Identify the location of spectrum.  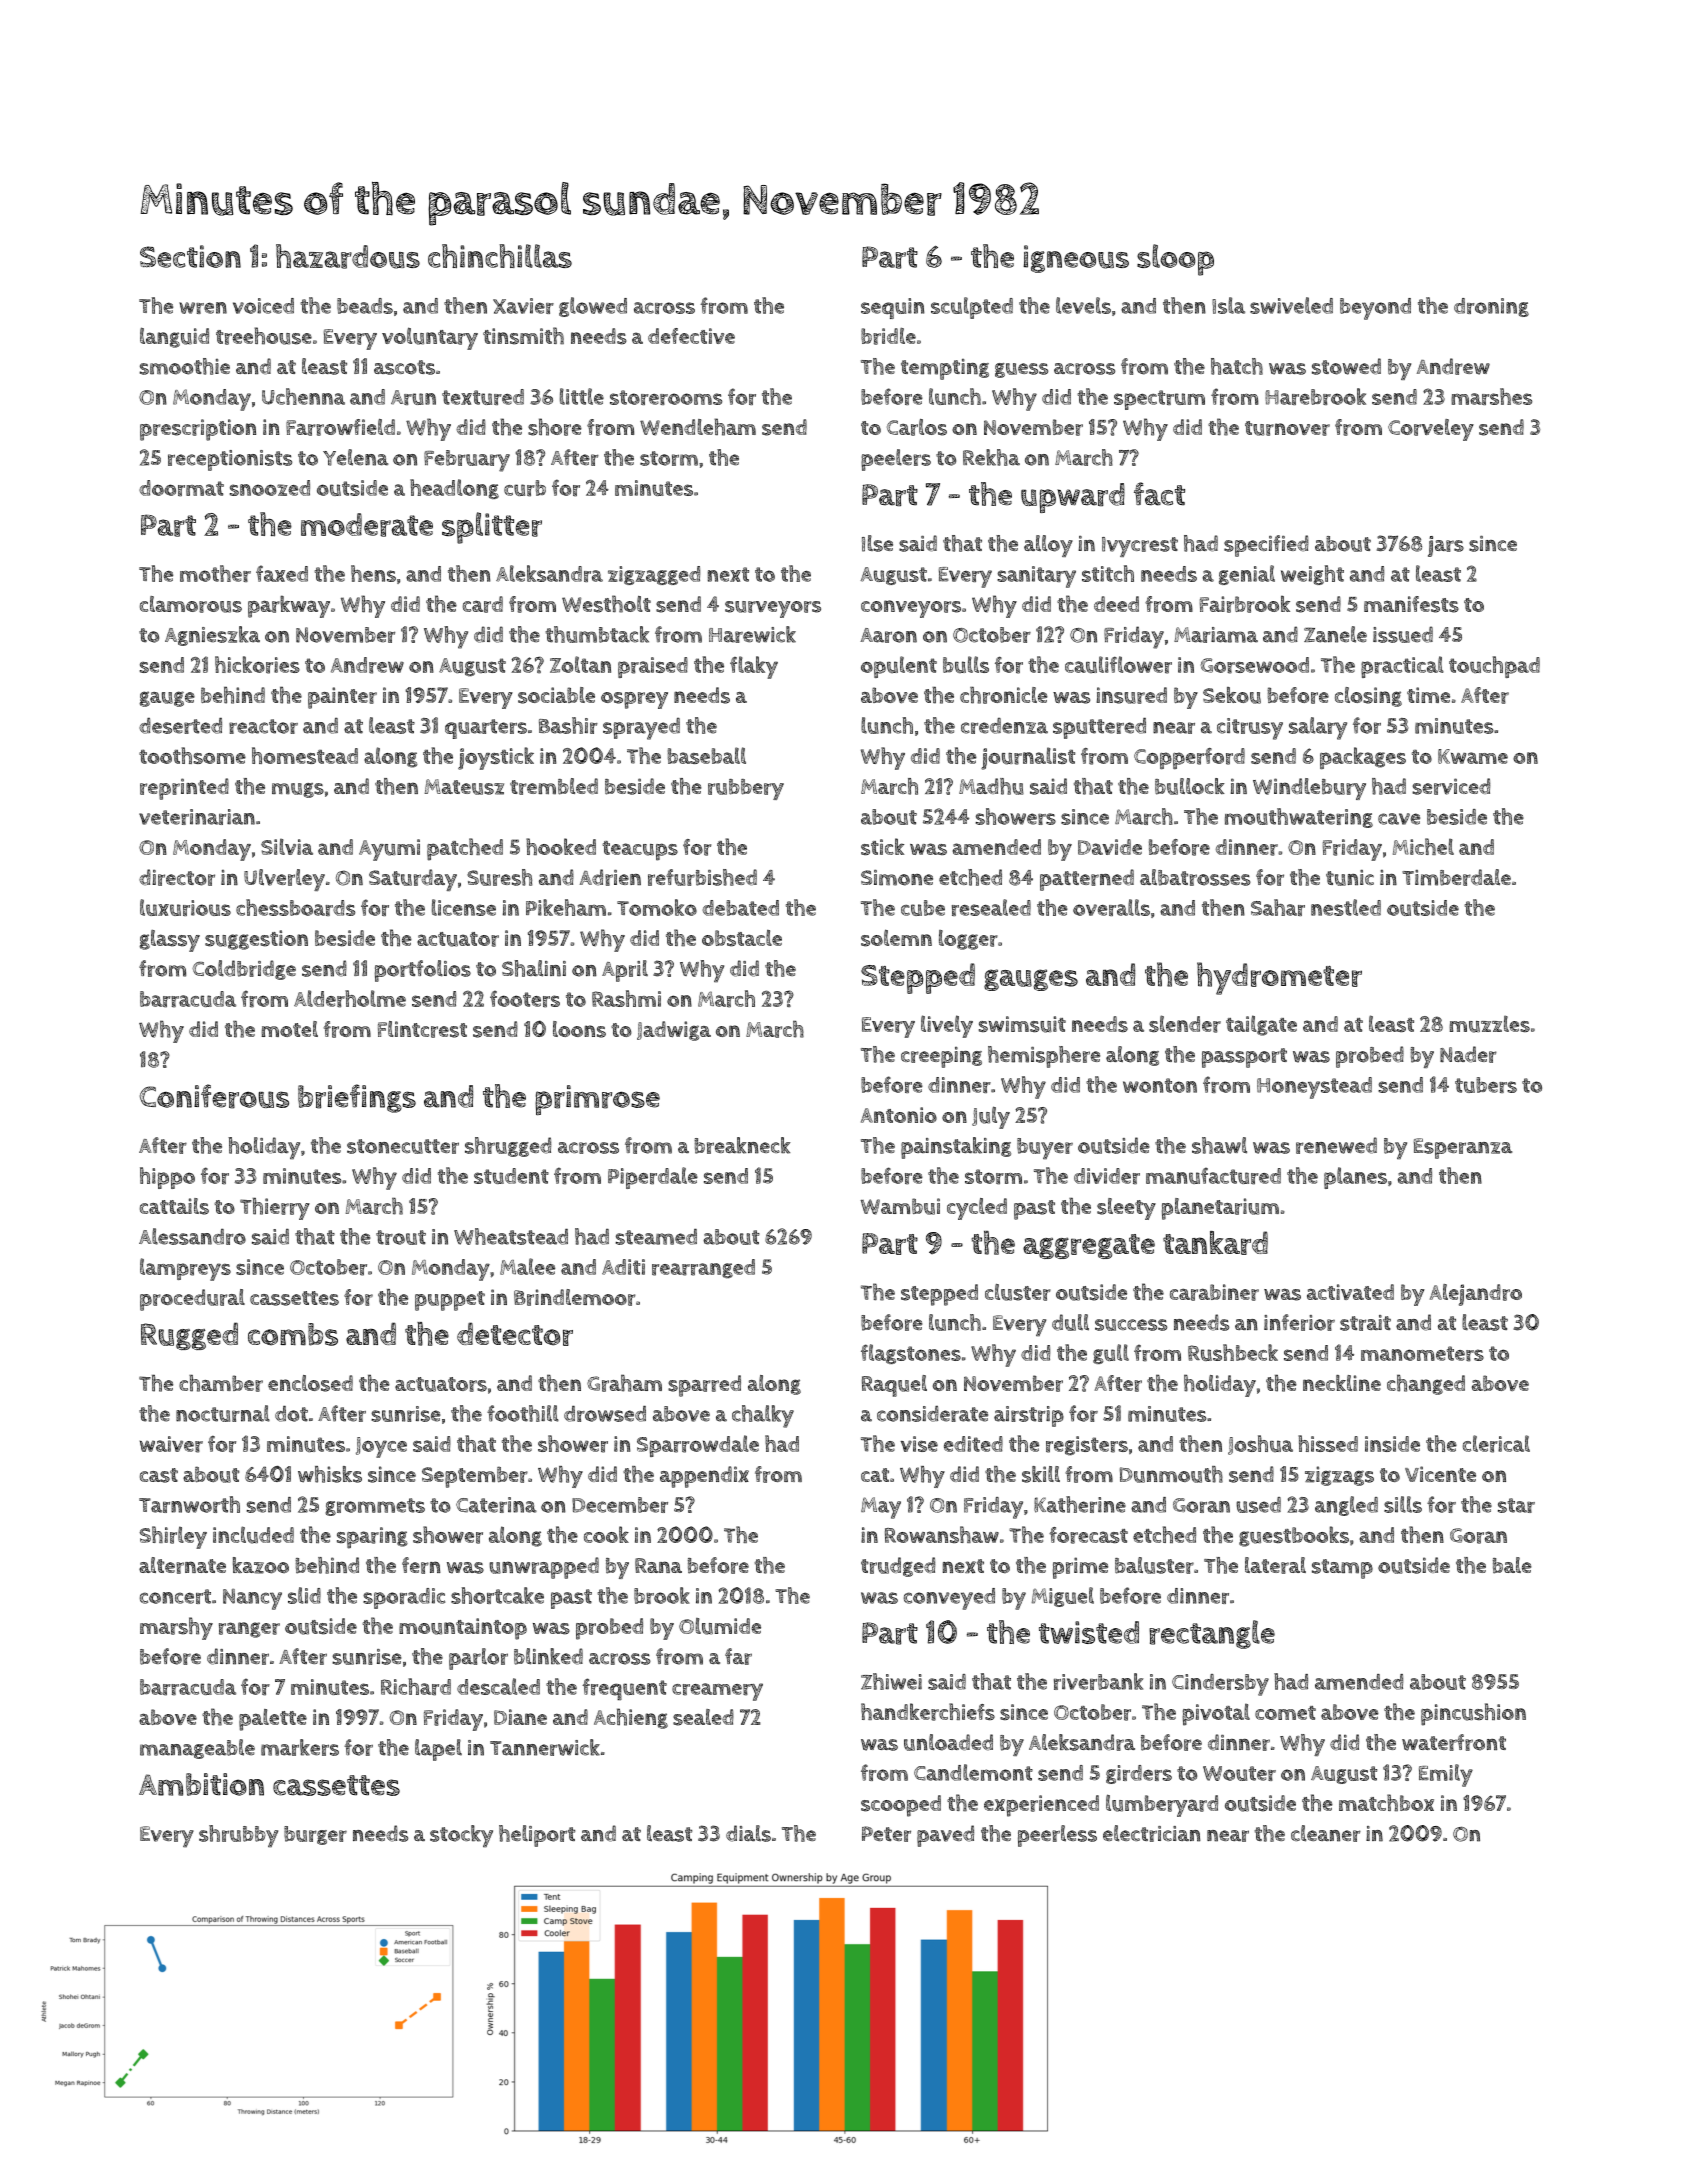
(1159, 400).
